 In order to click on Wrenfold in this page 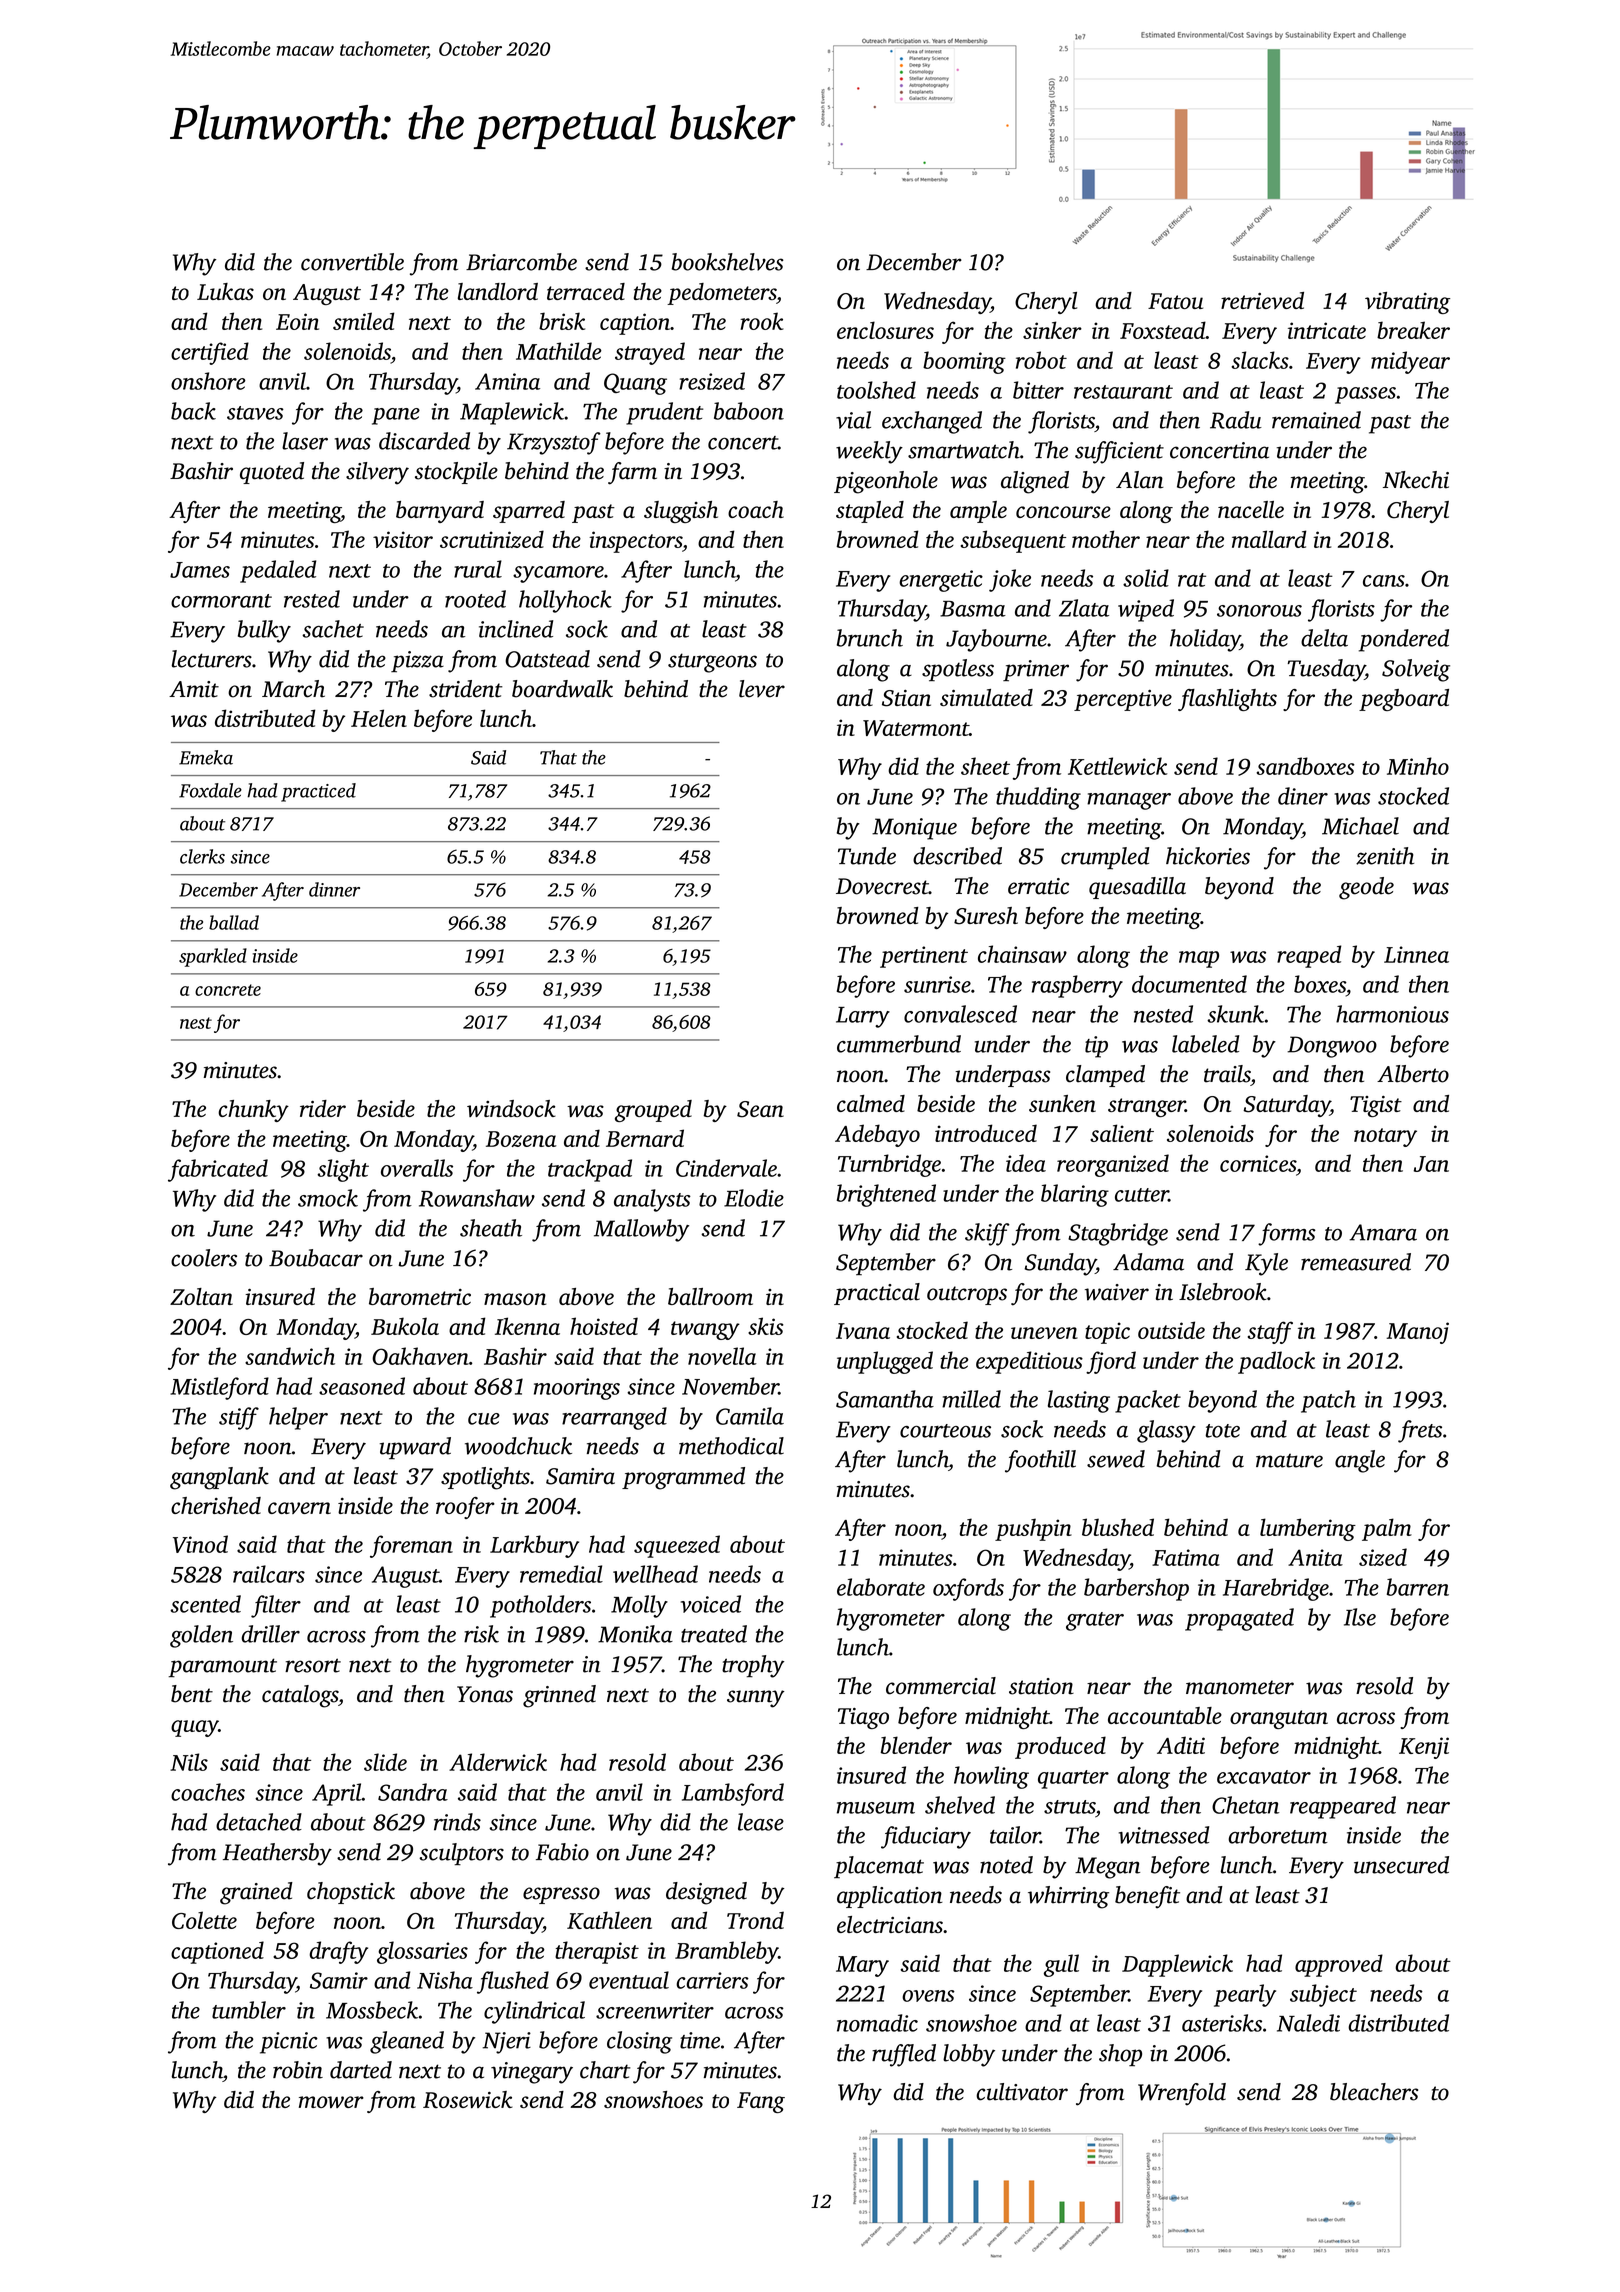, I will do `click(1182, 2094)`.
